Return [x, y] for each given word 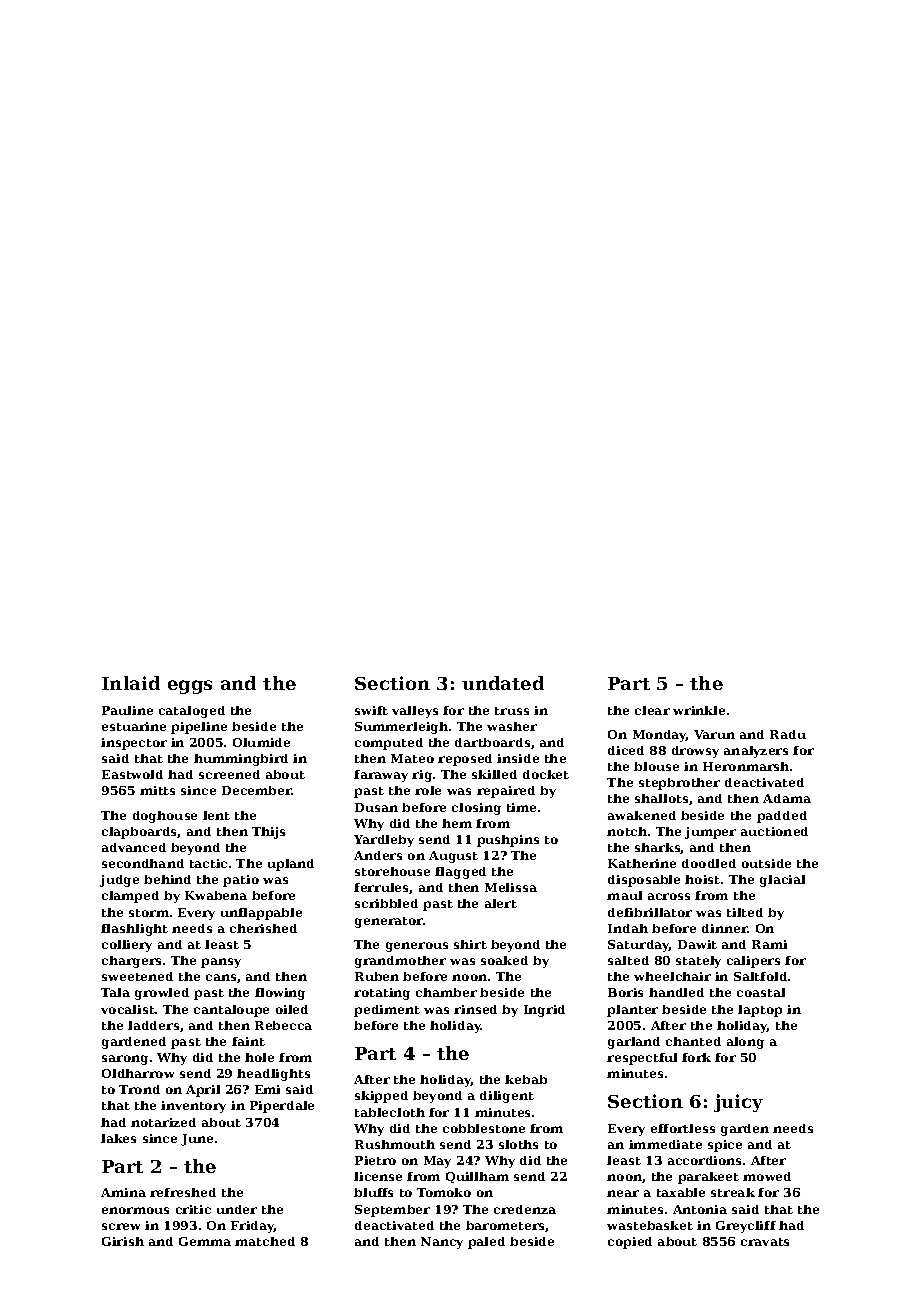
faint [248, 1041]
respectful [642, 1059]
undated [503, 683]
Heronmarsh [746, 766]
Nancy [442, 1243]
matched [265, 1241]
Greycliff [746, 1227]
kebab [526, 1079]
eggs [190, 687]
